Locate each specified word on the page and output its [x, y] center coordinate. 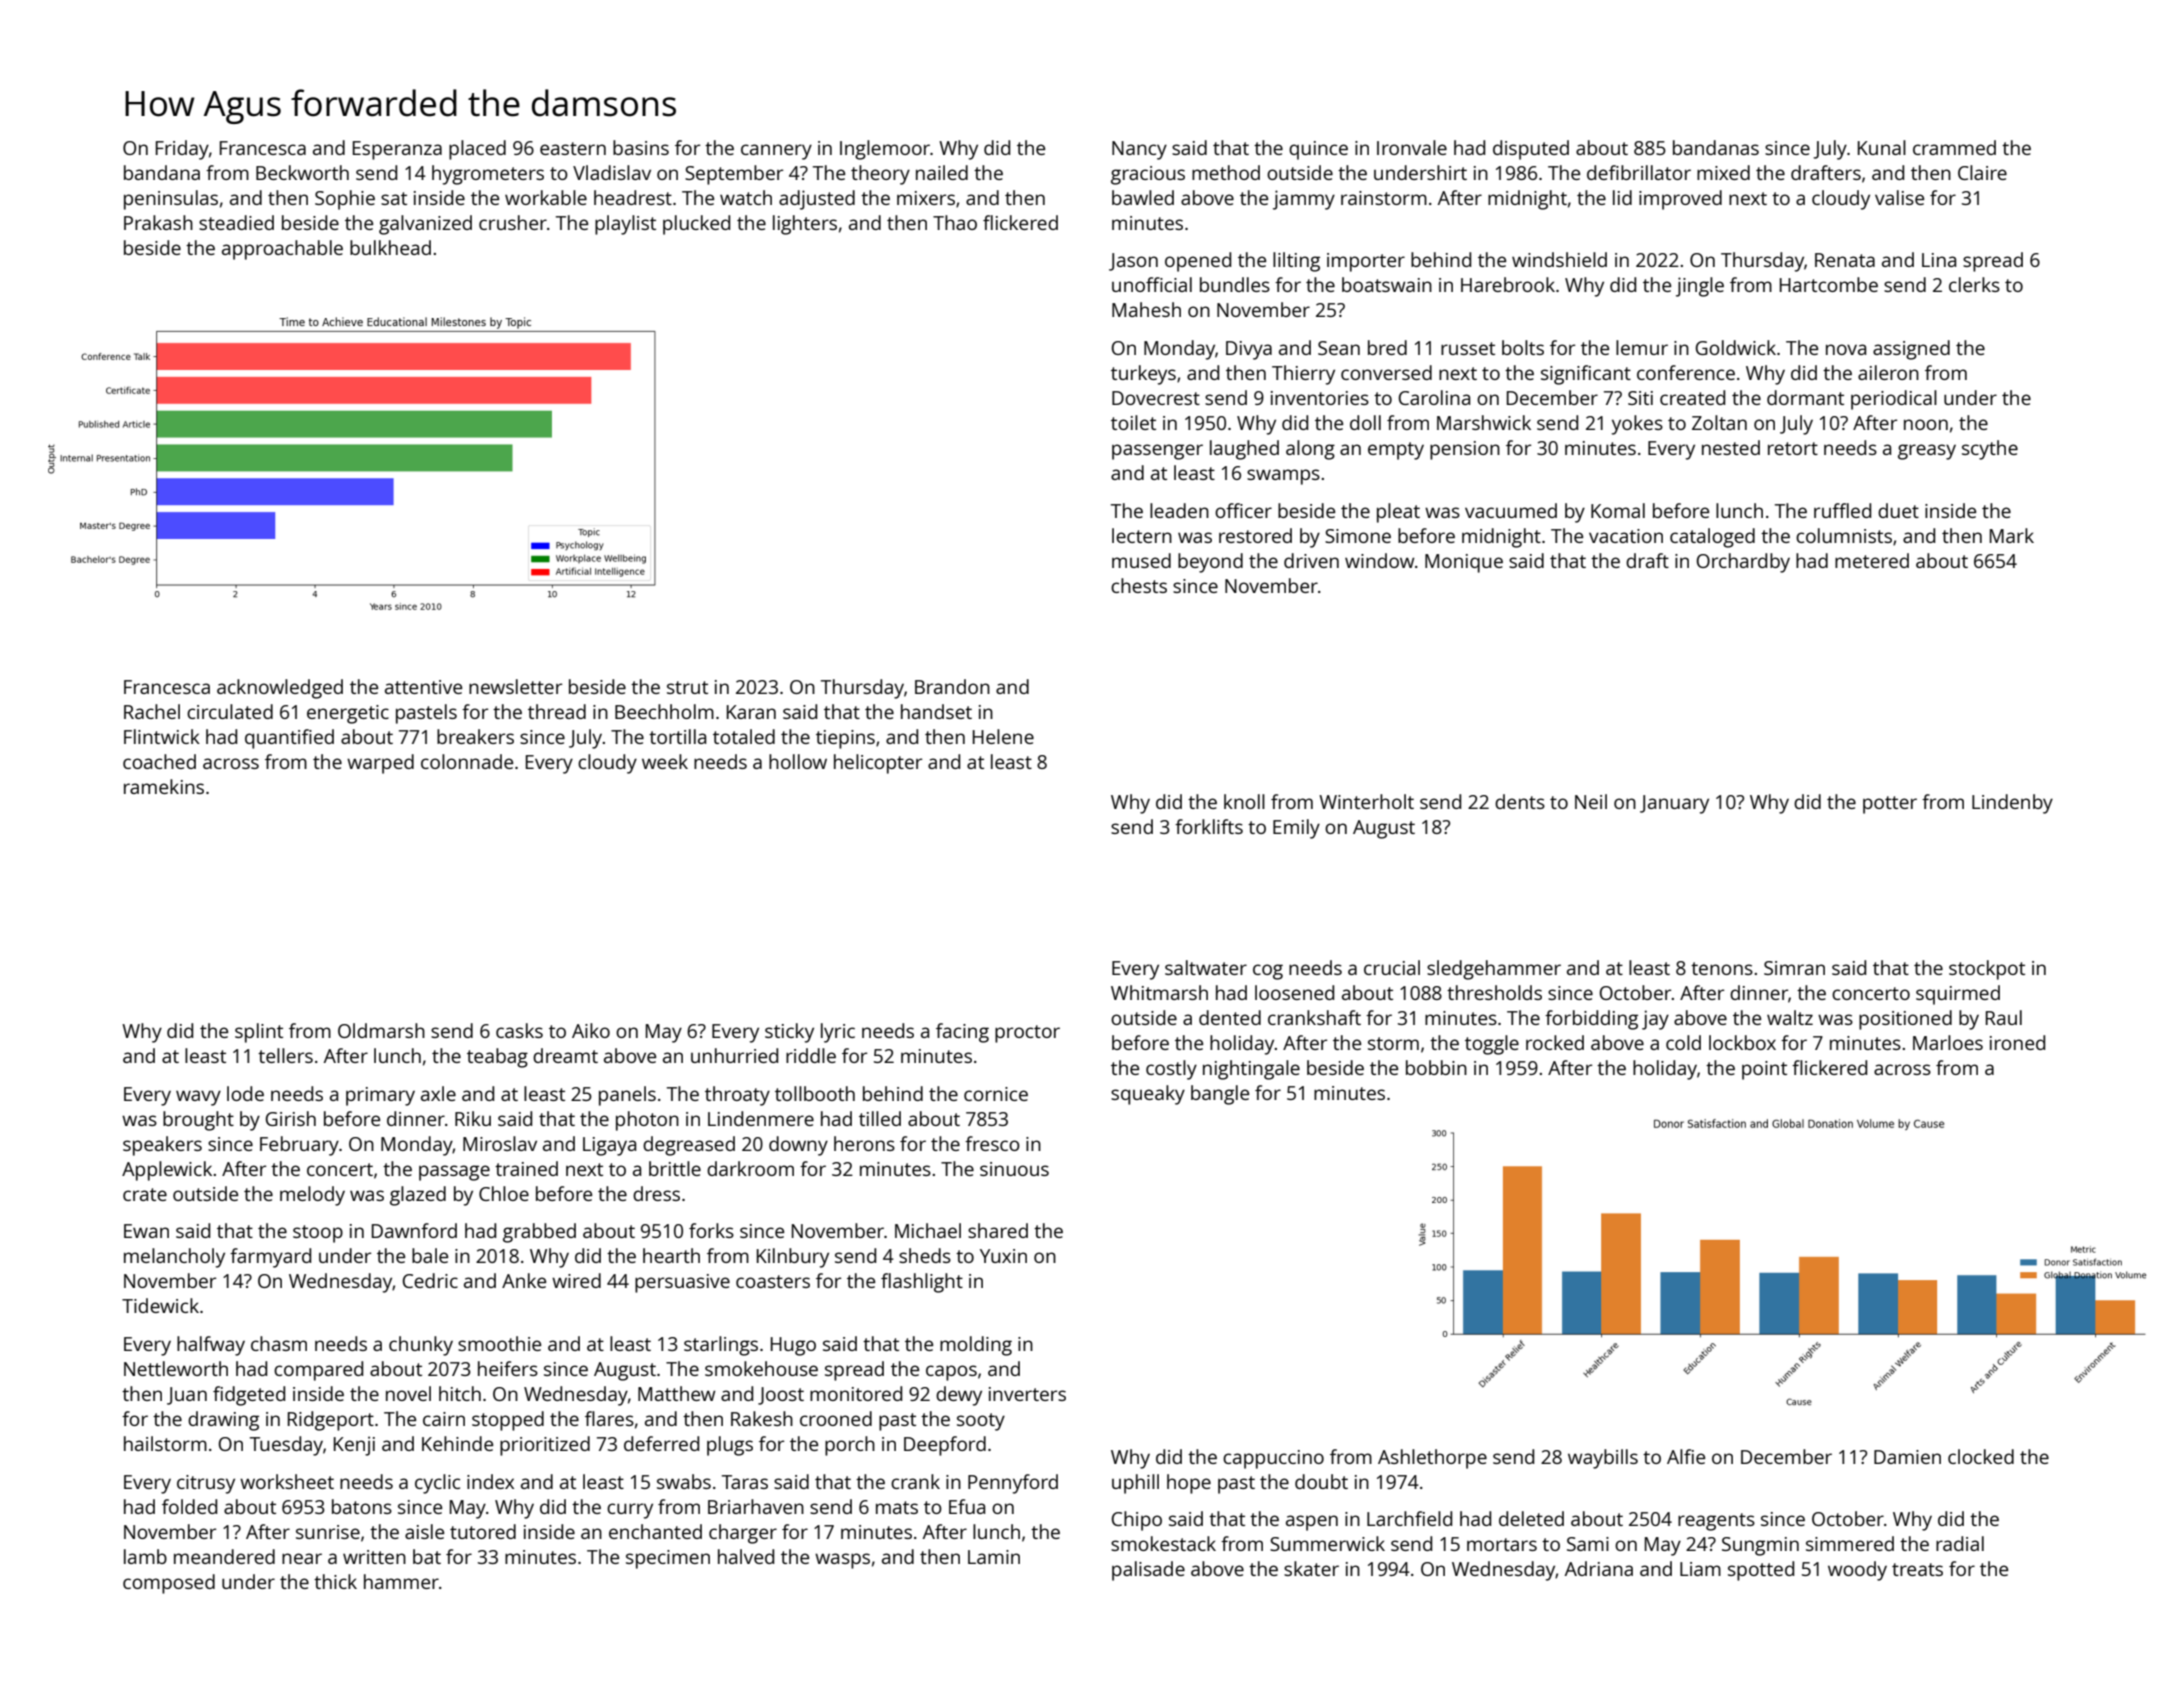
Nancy [1139, 150]
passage [454, 1173]
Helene [1003, 736]
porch [850, 1446]
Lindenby [2012, 804]
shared [998, 1230]
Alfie [1686, 1456]
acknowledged [280, 689]
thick [335, 1581]
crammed [1954, 147]
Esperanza [397, 150]
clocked [1981, 1456]
